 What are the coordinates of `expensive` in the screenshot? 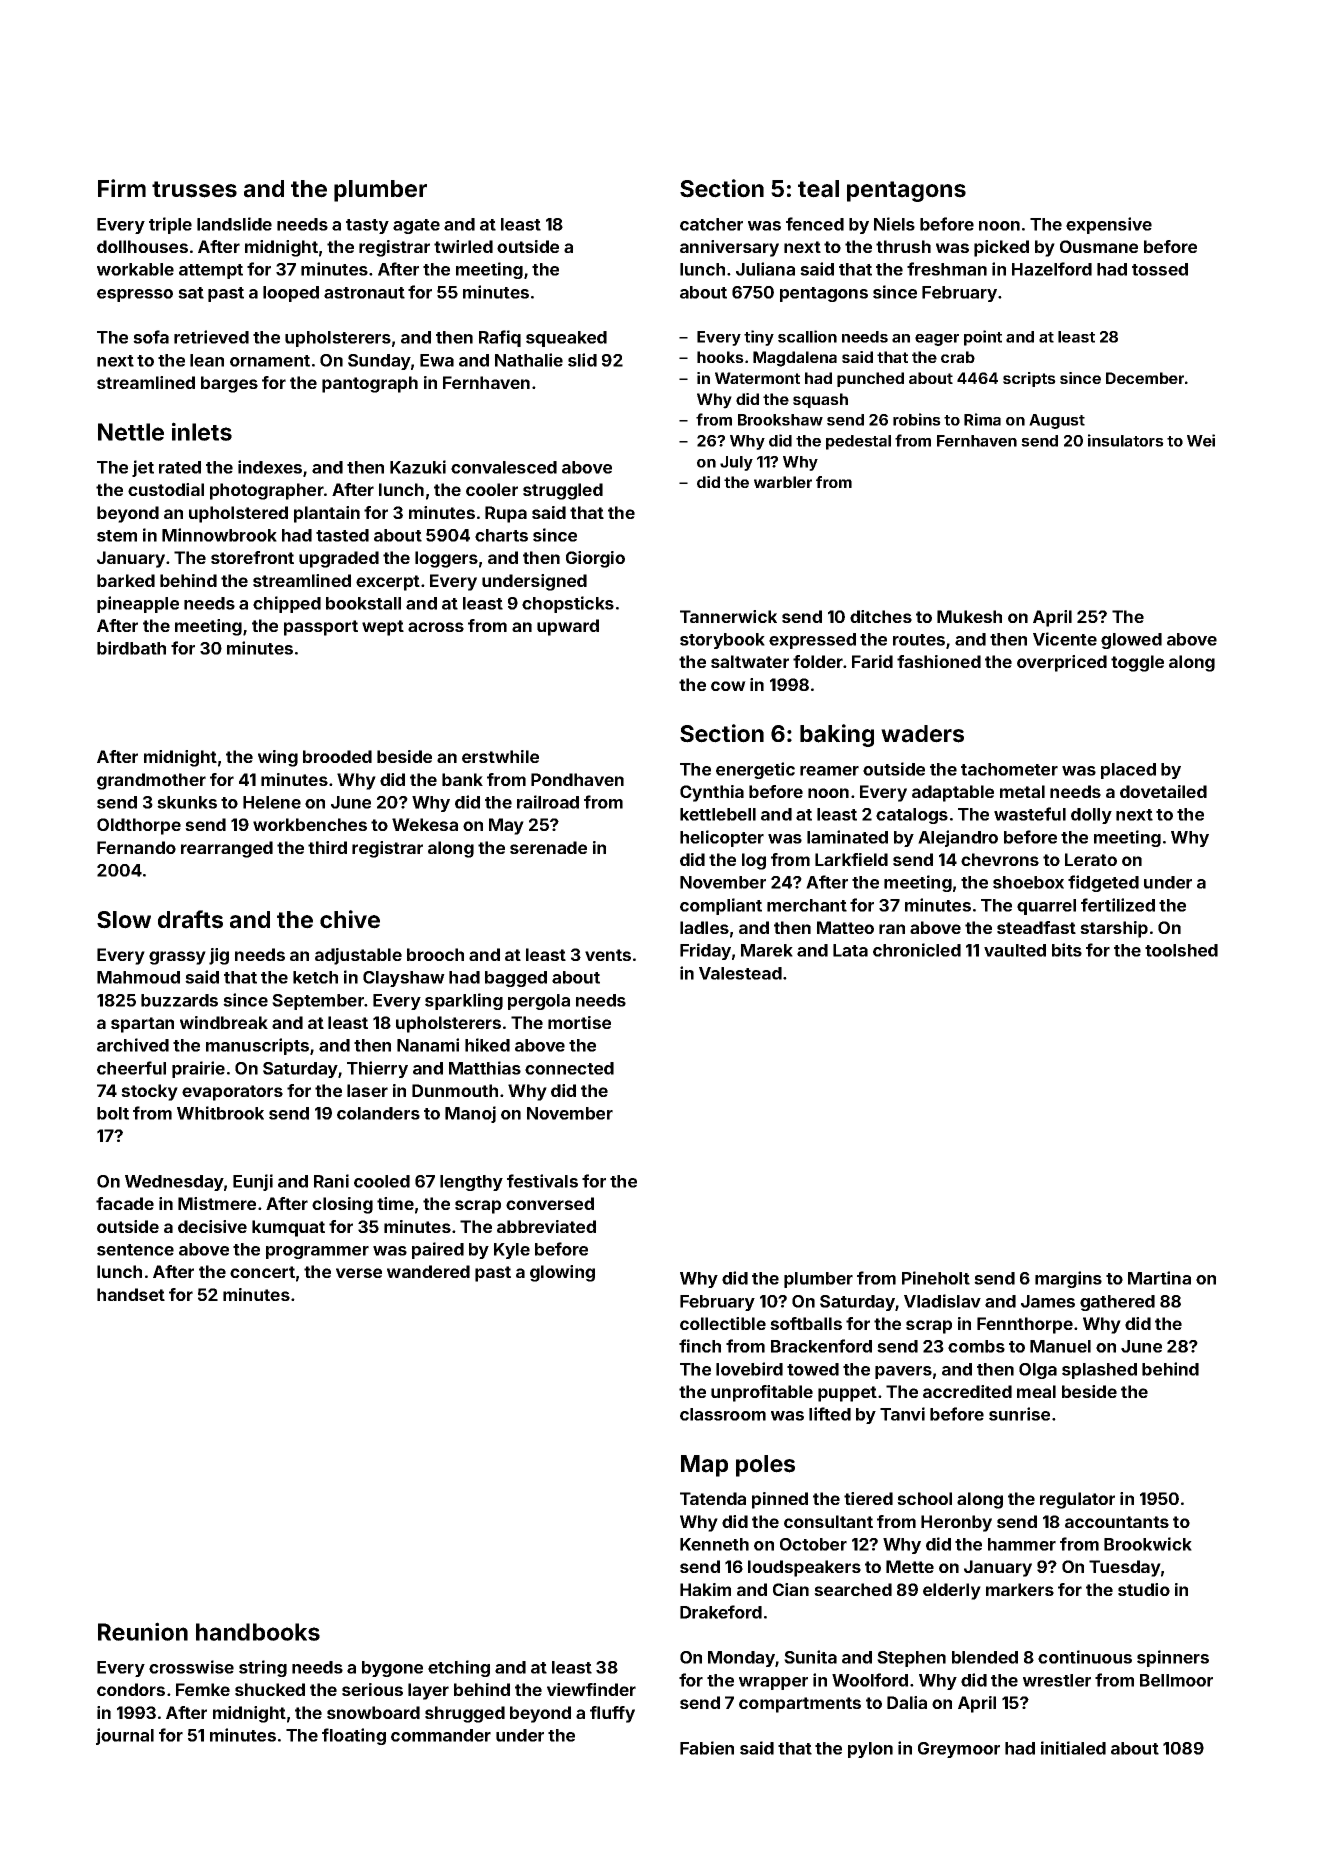 It's located at (1109, 225).
